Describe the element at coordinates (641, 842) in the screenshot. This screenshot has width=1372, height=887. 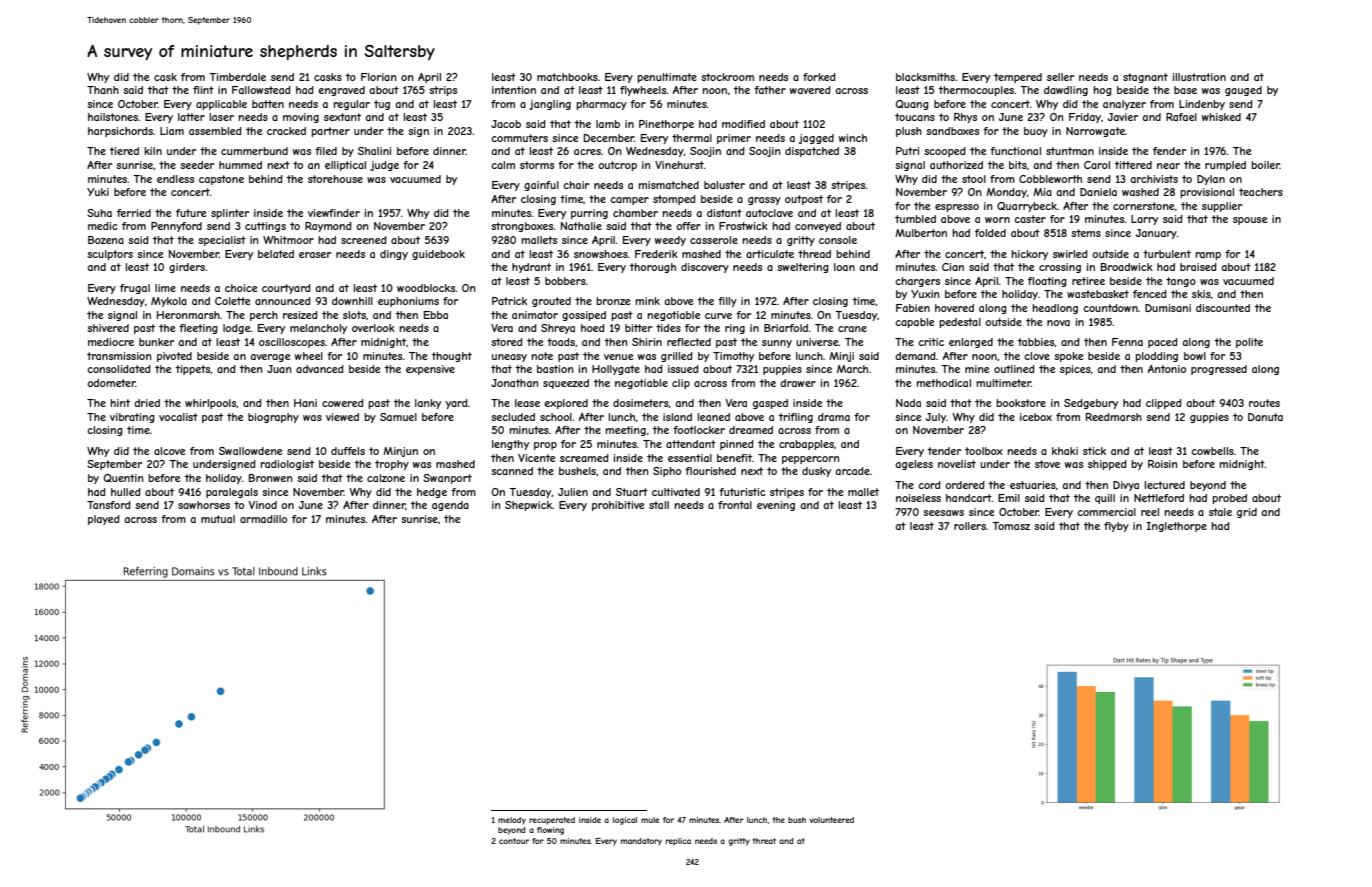
I see `mandatory` at that location.
